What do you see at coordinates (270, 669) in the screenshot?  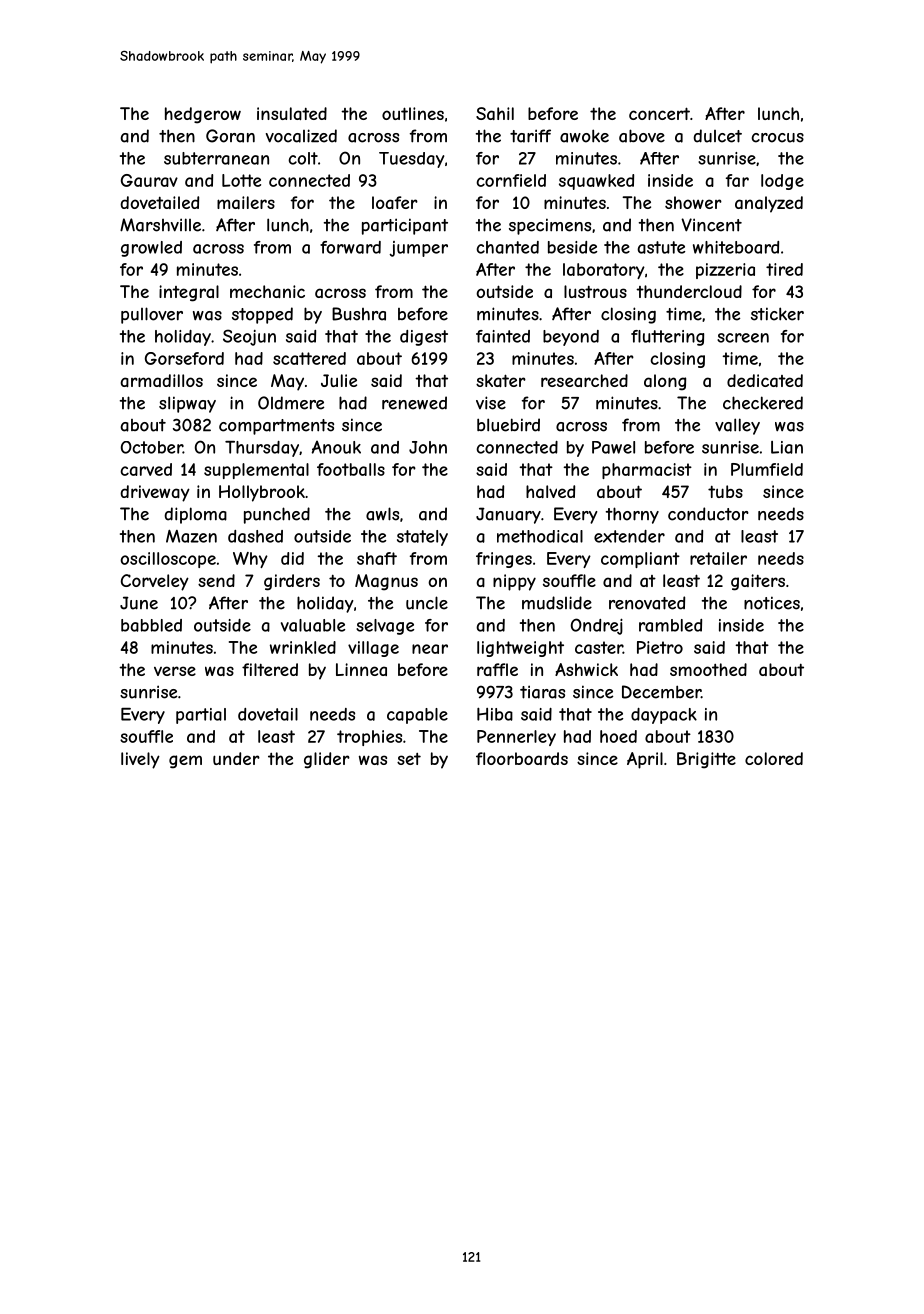 I see `filtered` at bounding box center [270, 669].
